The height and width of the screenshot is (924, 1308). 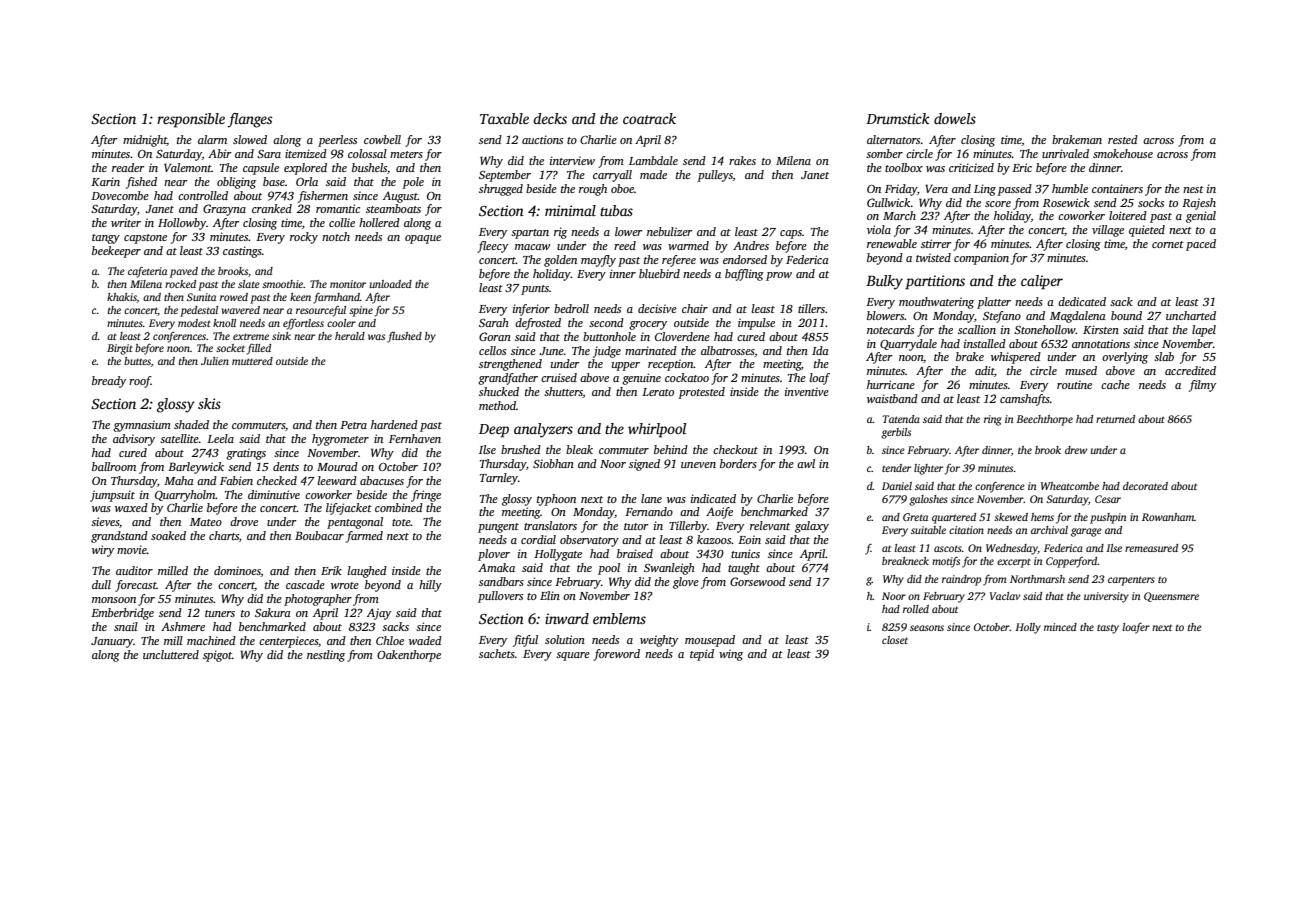 I want to click on combined, so click(x=399, y=507).
